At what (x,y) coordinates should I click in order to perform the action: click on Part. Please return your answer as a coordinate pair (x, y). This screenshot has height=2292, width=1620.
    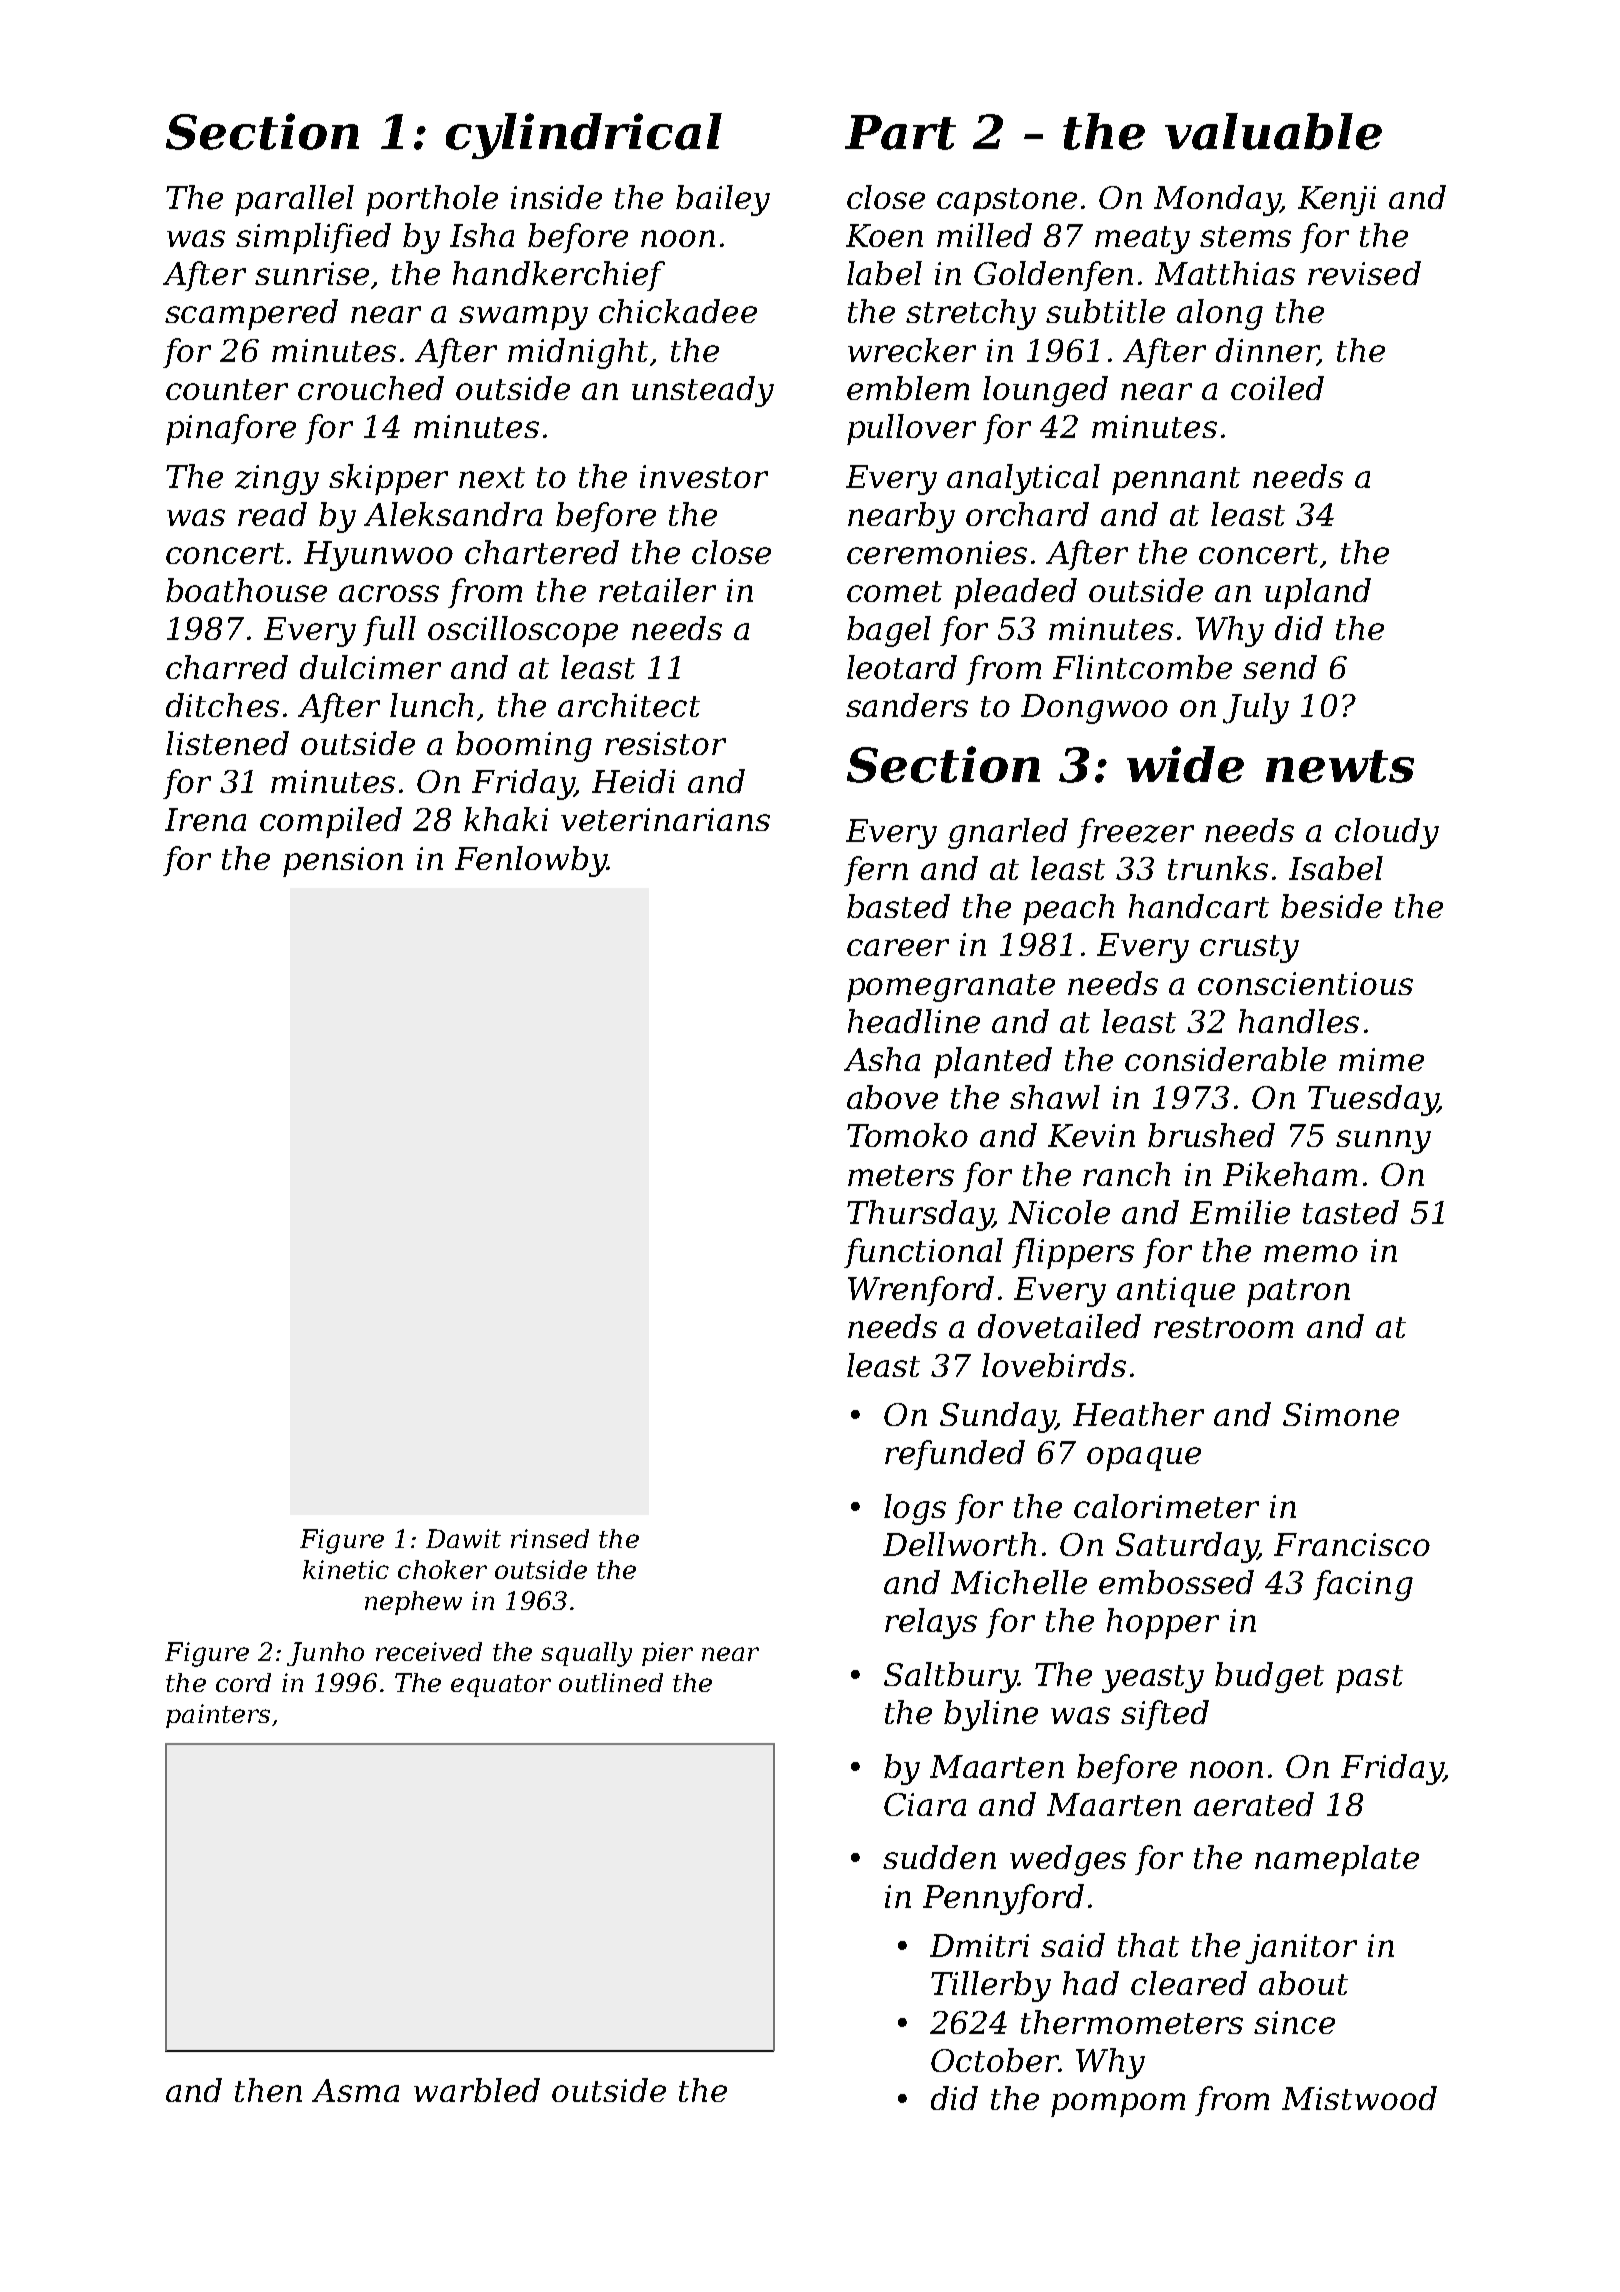
    Looking at the image, I should click on (900, 132).
